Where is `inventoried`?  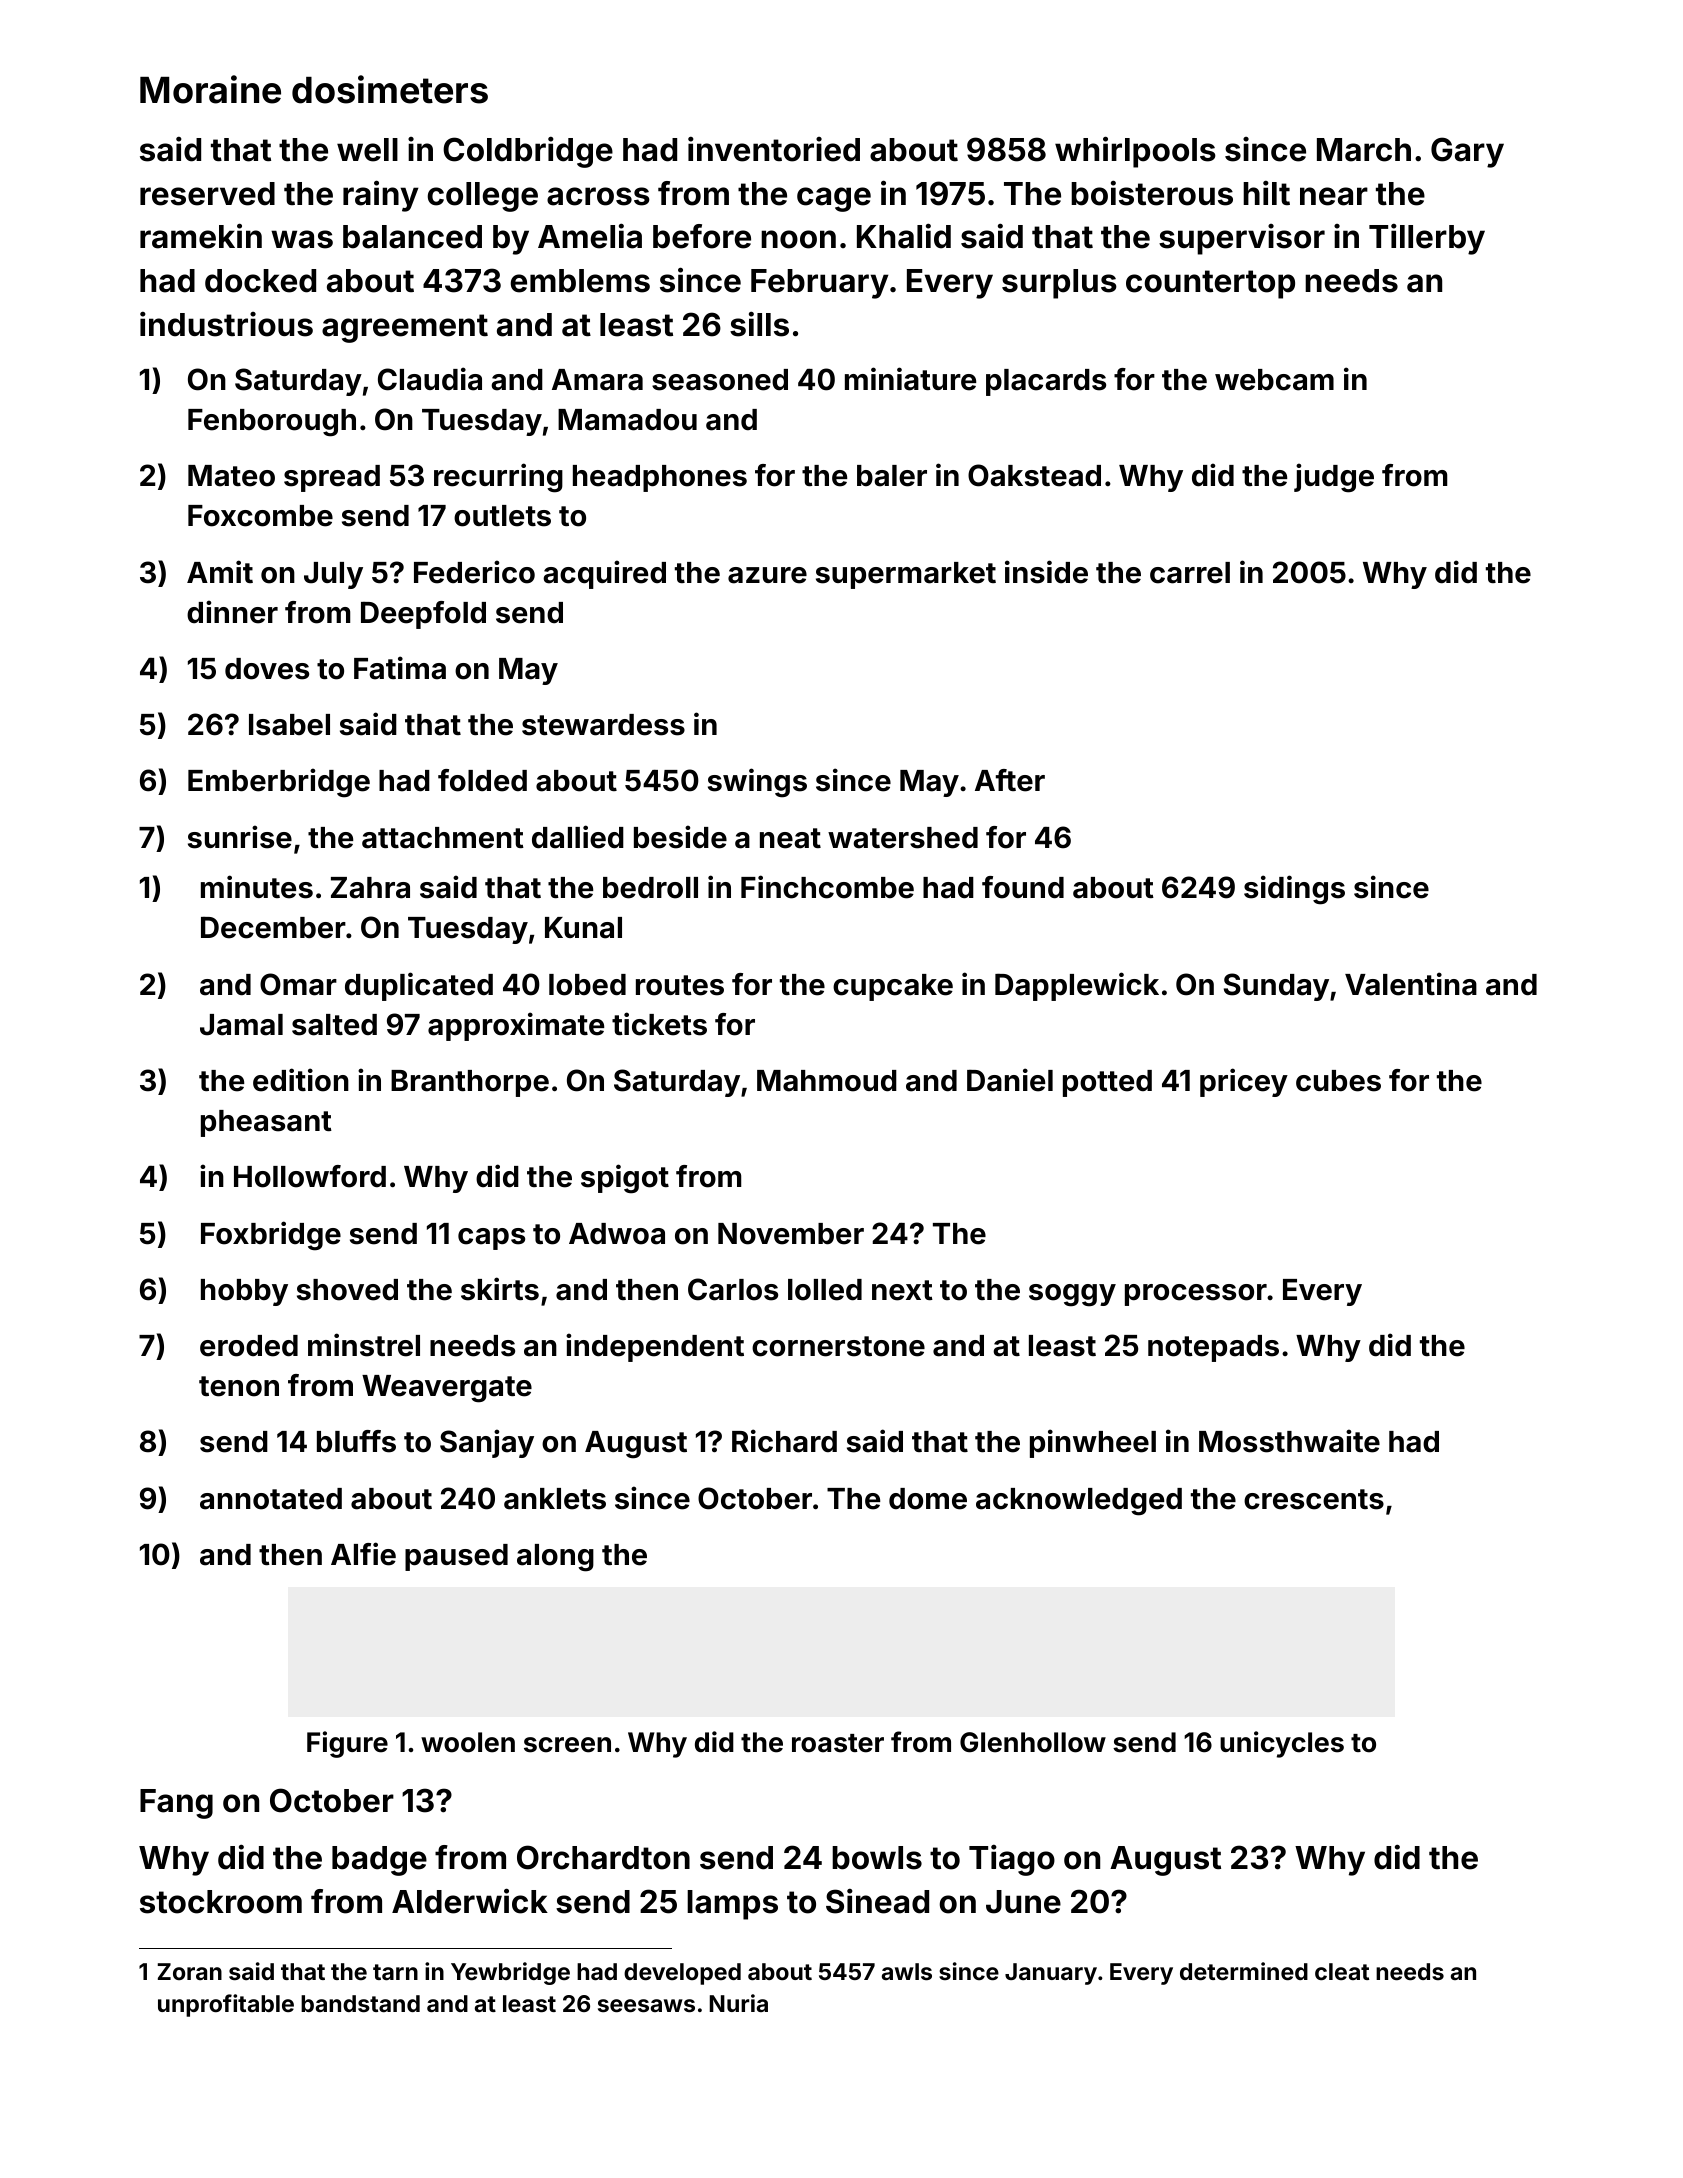 inventoried is located at coordinates (774, 149).
